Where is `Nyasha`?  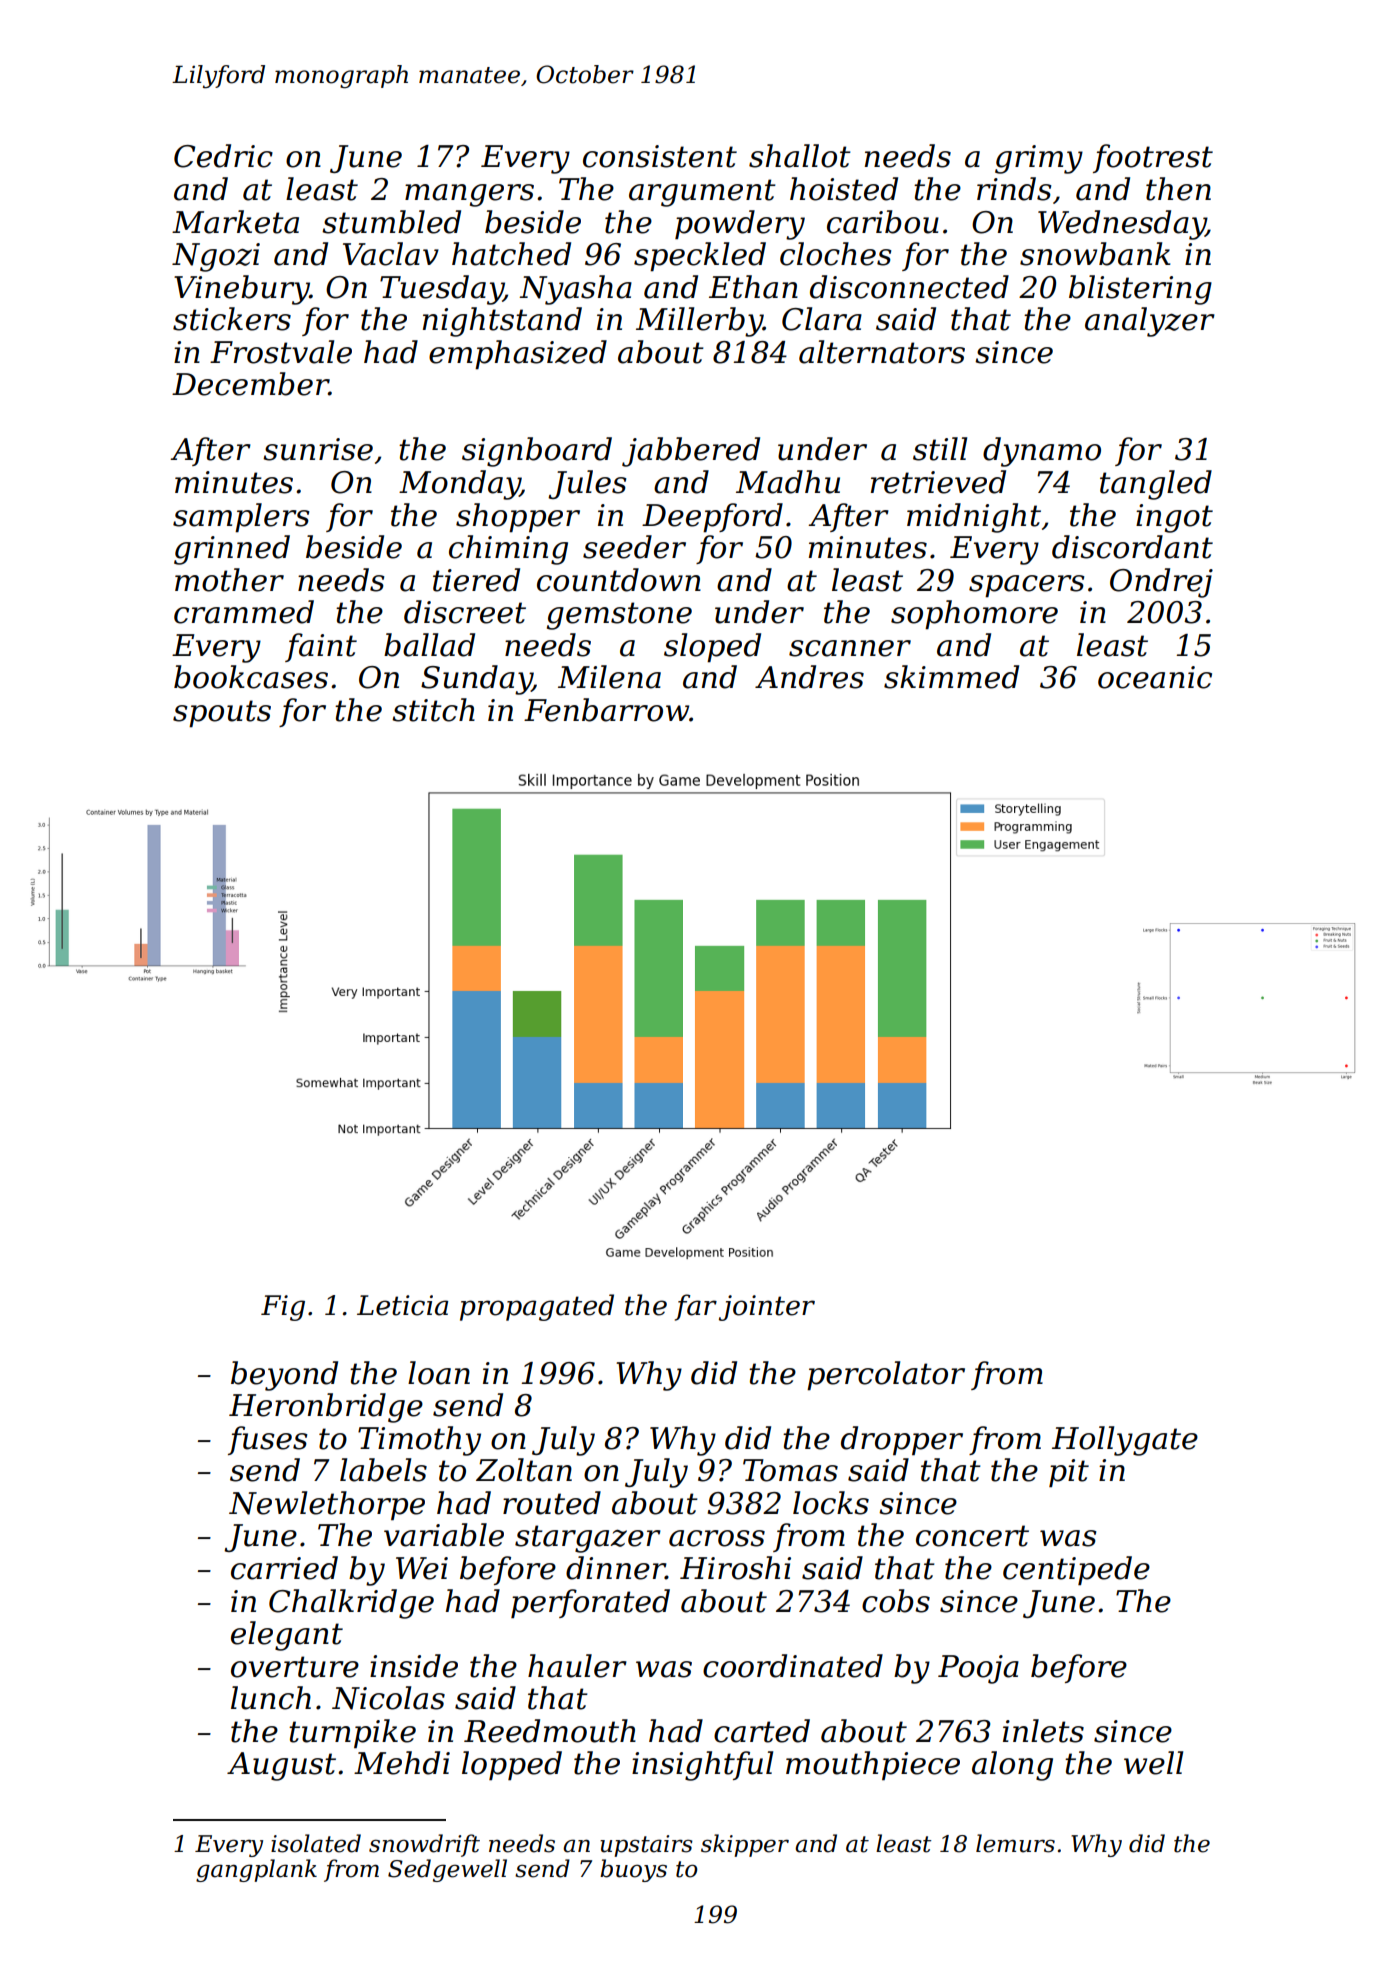 Nyasha is located at coordinates (575, 290).
